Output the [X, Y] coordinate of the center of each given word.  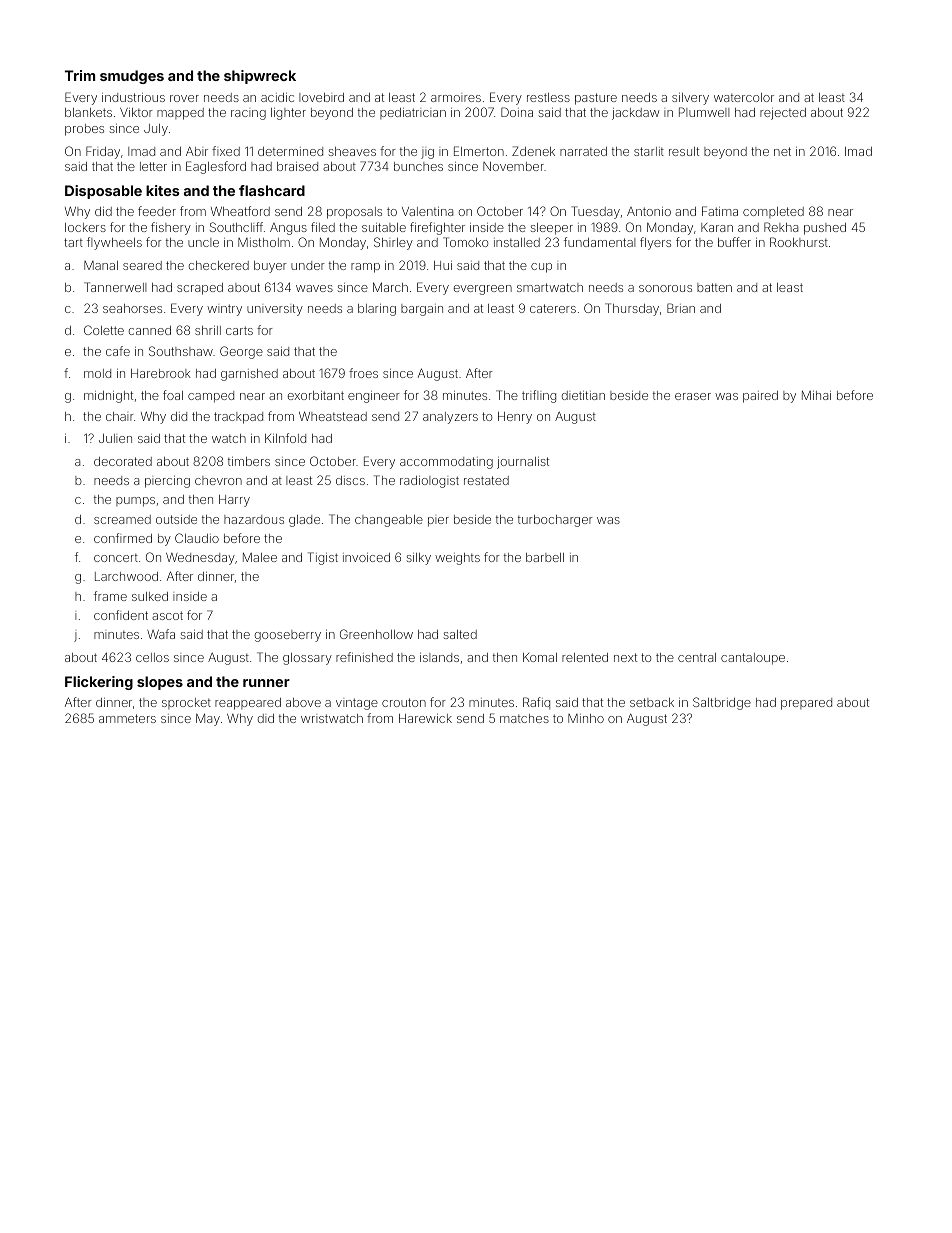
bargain [422, 310]
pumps [135, 502]
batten [714, 287]
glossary [307, 659]
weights [457, 559]
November [513, 166]
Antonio [649, 211]
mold [97, 373]
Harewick [425, 718]
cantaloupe [753, 659]
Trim [80, 75]
